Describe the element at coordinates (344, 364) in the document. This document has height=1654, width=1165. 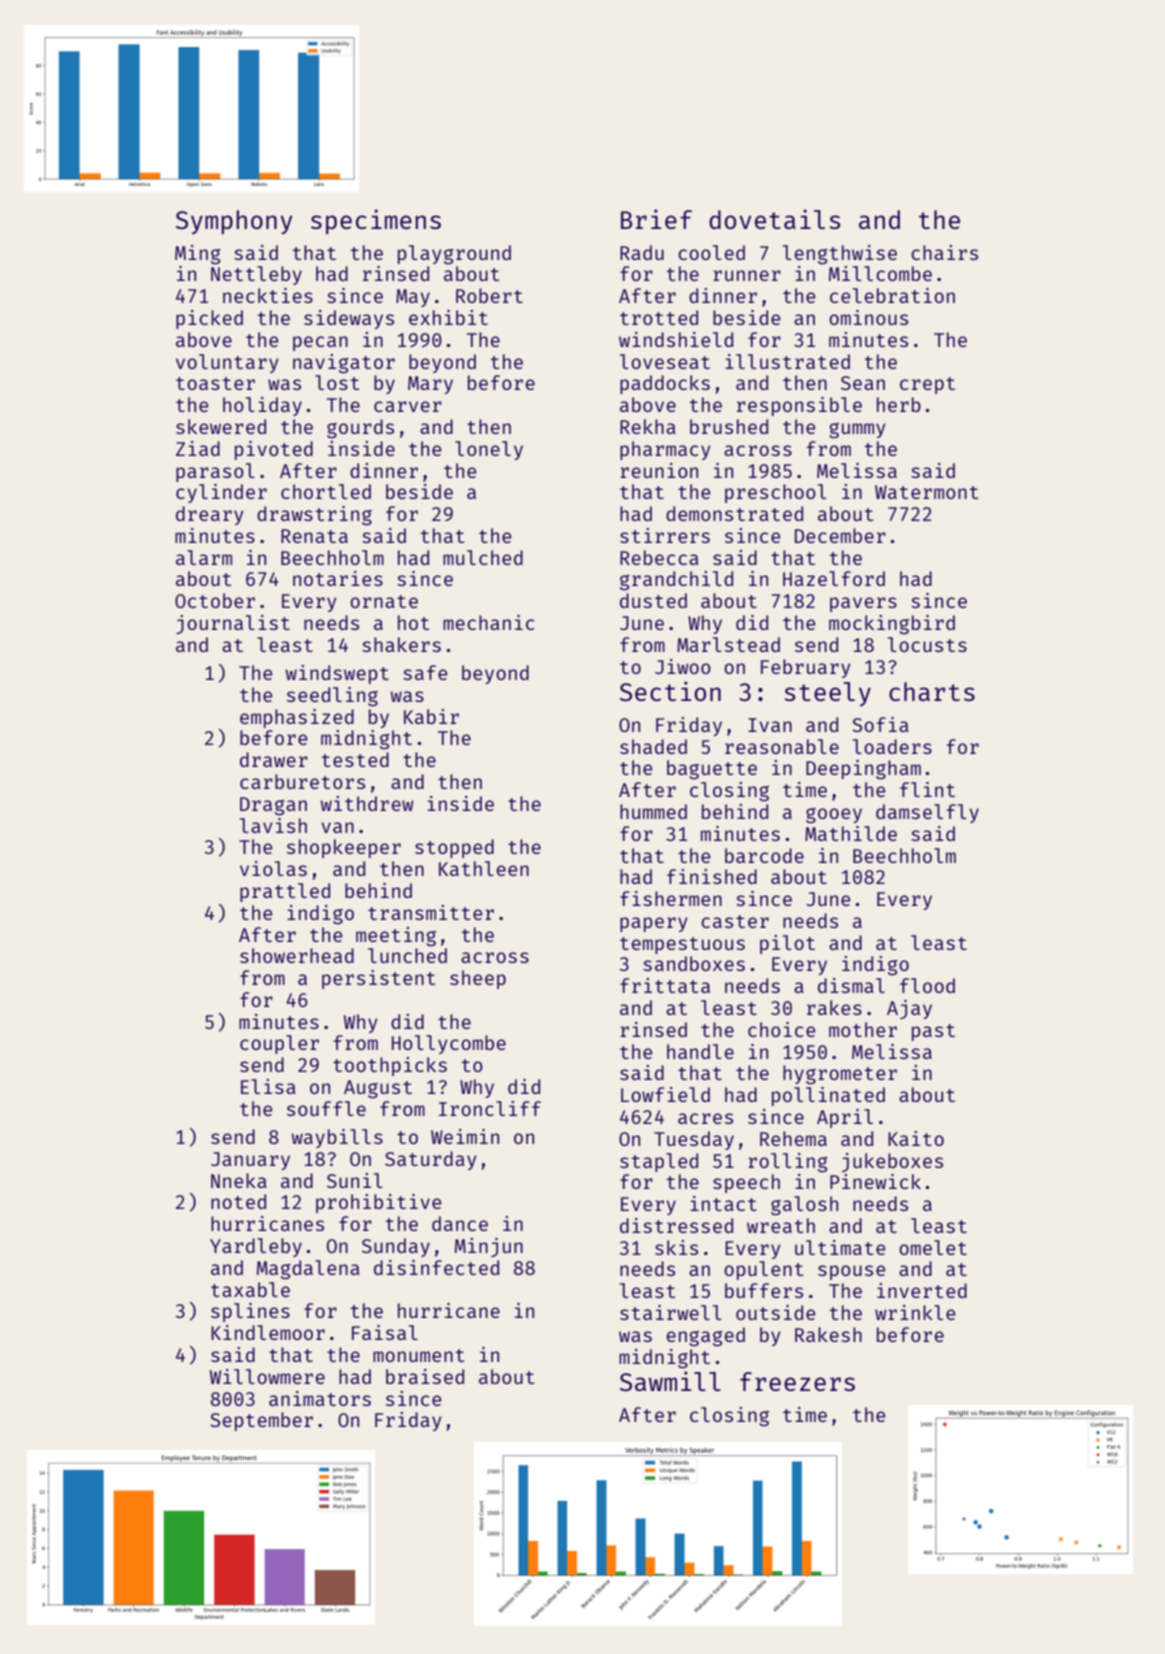
I see `navigator` at that location.
